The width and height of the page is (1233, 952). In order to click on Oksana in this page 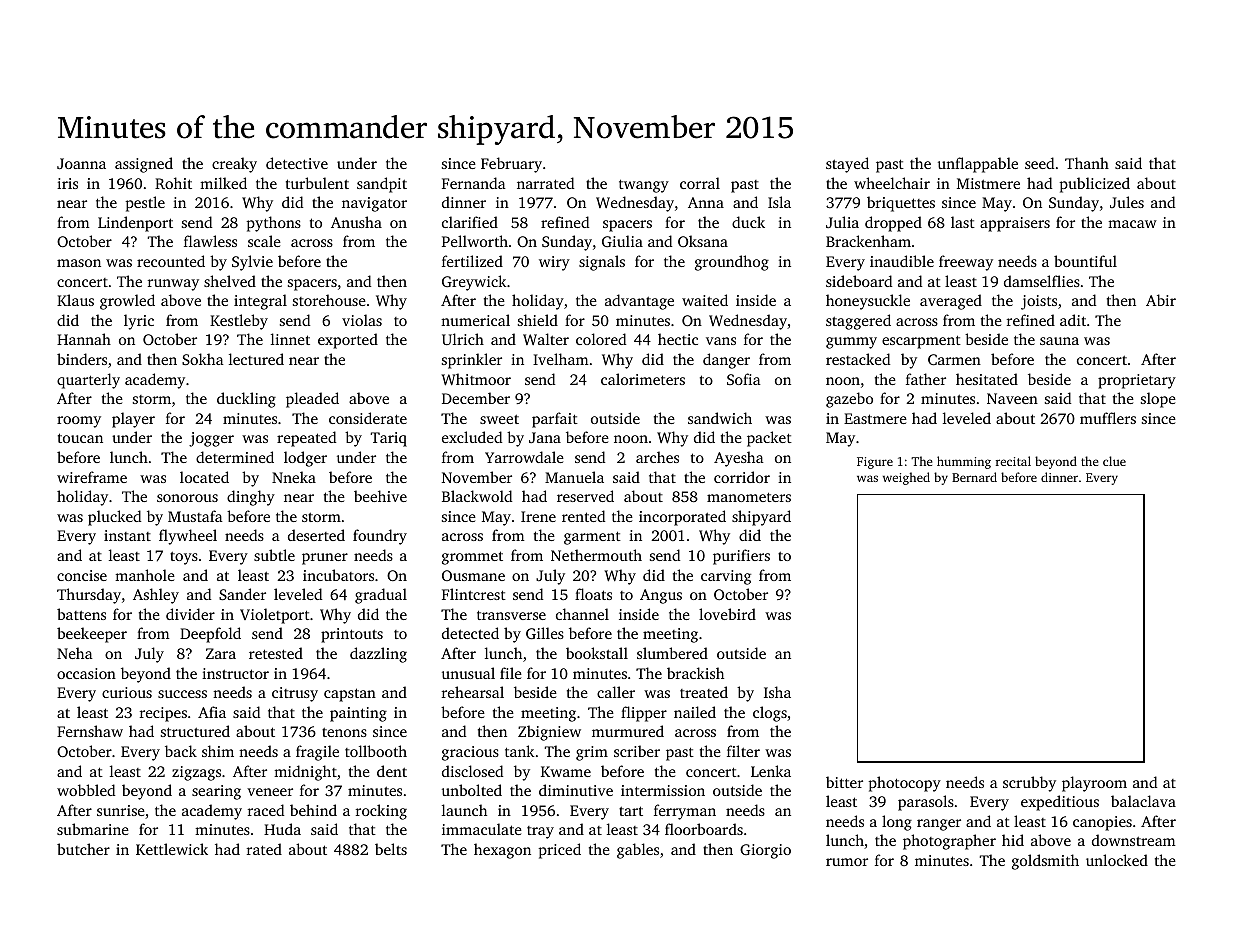, I will do `click(703, 241)`.
